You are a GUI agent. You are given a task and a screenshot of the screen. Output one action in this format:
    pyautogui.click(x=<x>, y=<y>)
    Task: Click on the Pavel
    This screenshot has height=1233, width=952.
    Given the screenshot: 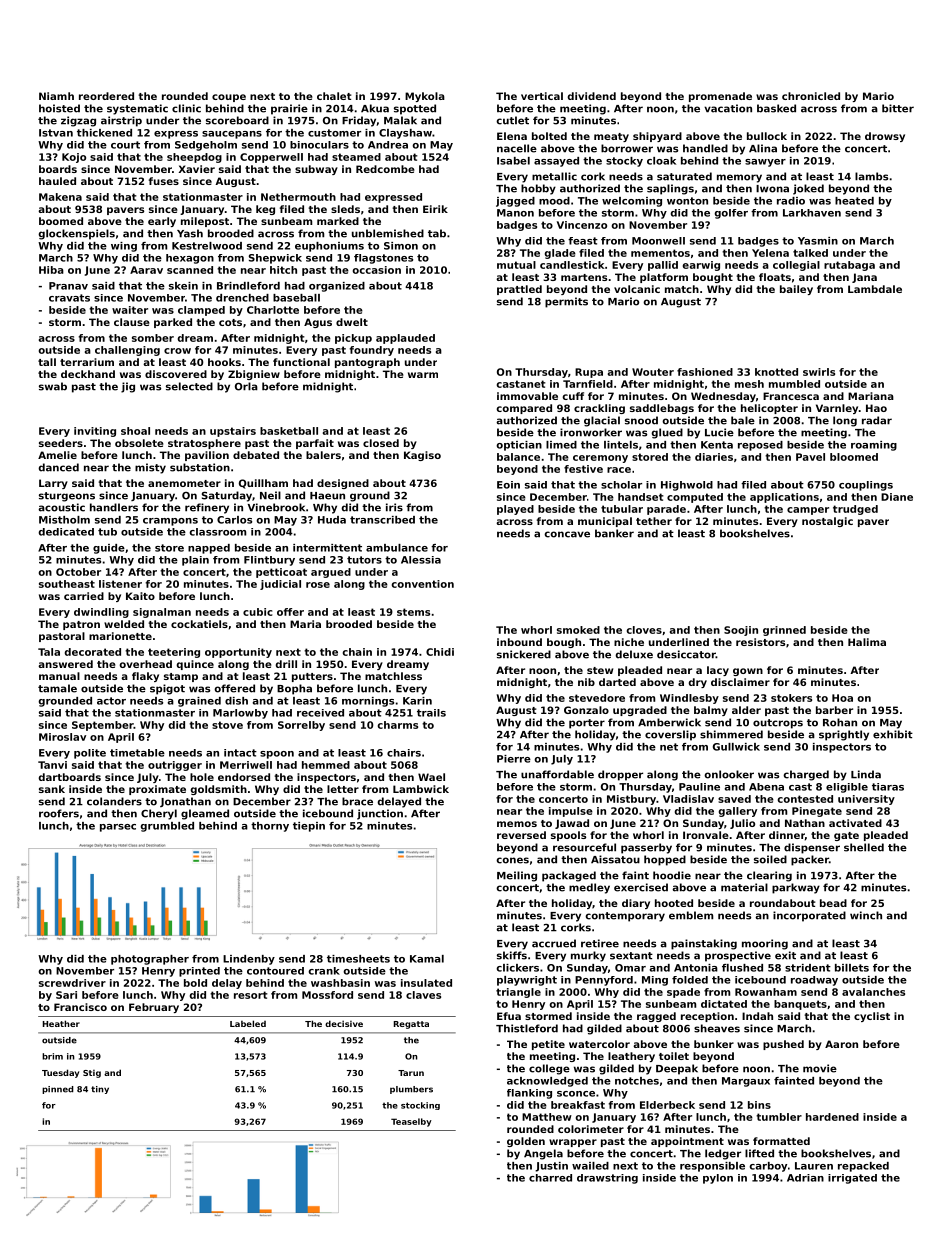 What is the action you would take?
    pyautogui.click(x=810, y=457)
